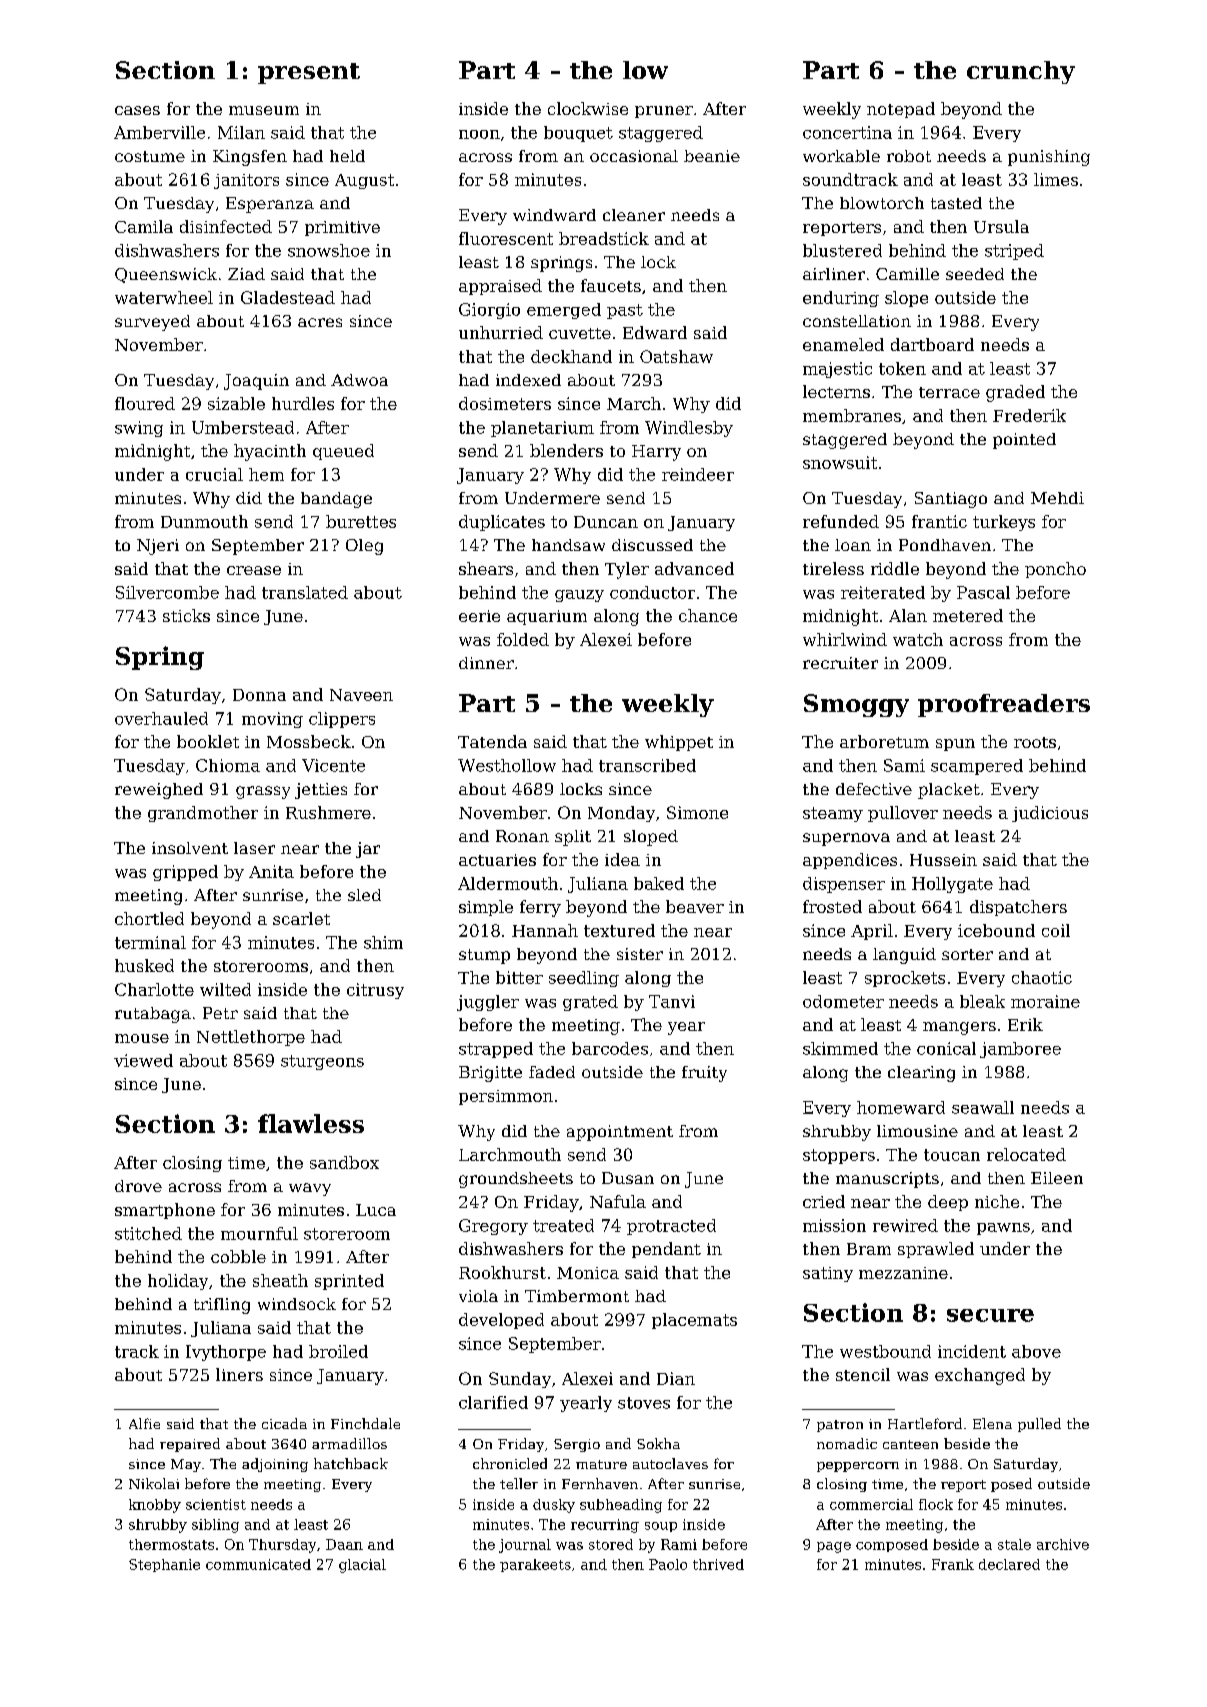 This page has height=1707, width=1207. What do you see at coordinates (590, 1003) in the page?
I see `grated` at bounding box center [590, 1003].
